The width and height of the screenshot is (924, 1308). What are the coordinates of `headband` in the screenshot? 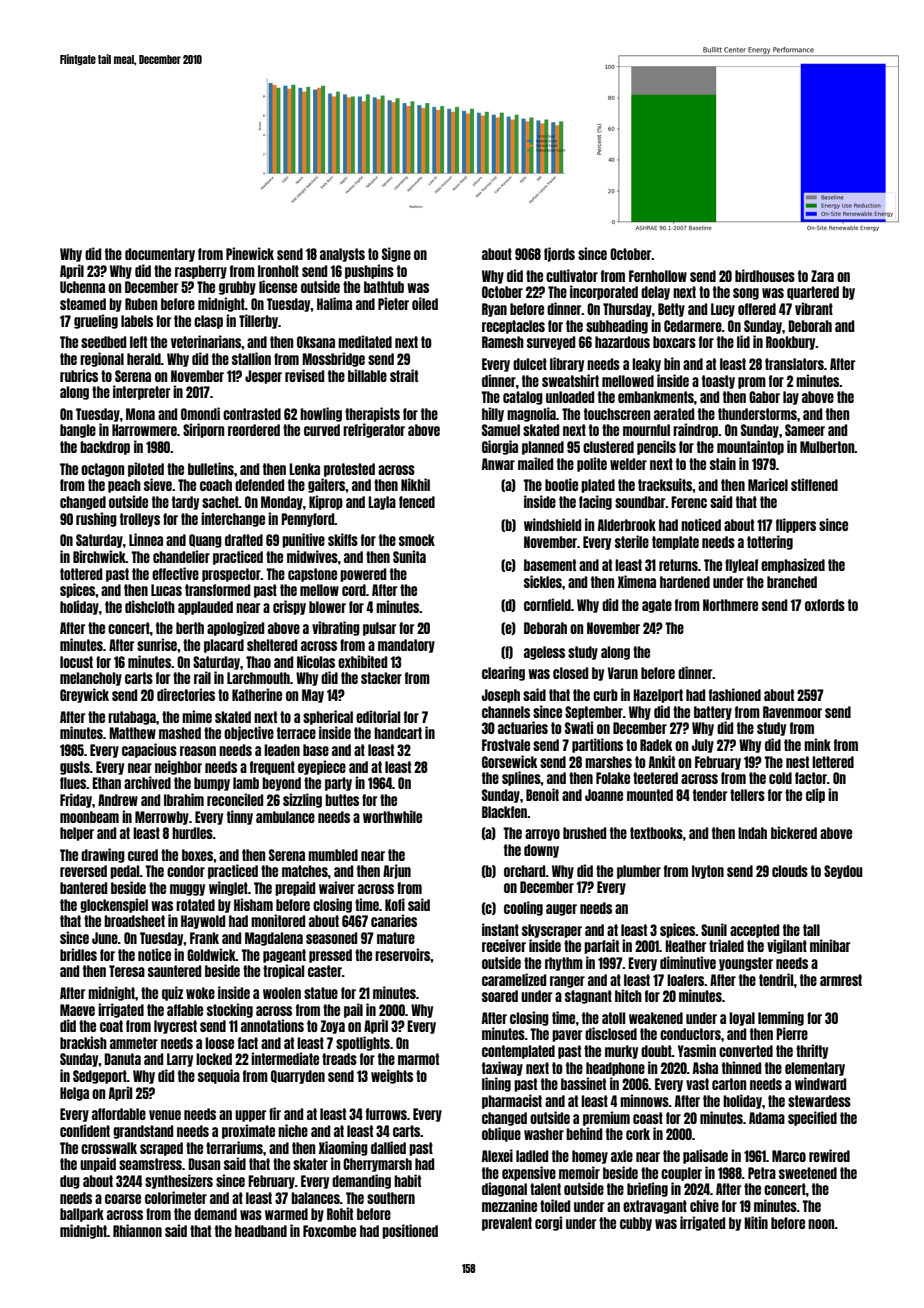 It's located at (261, 1231).
